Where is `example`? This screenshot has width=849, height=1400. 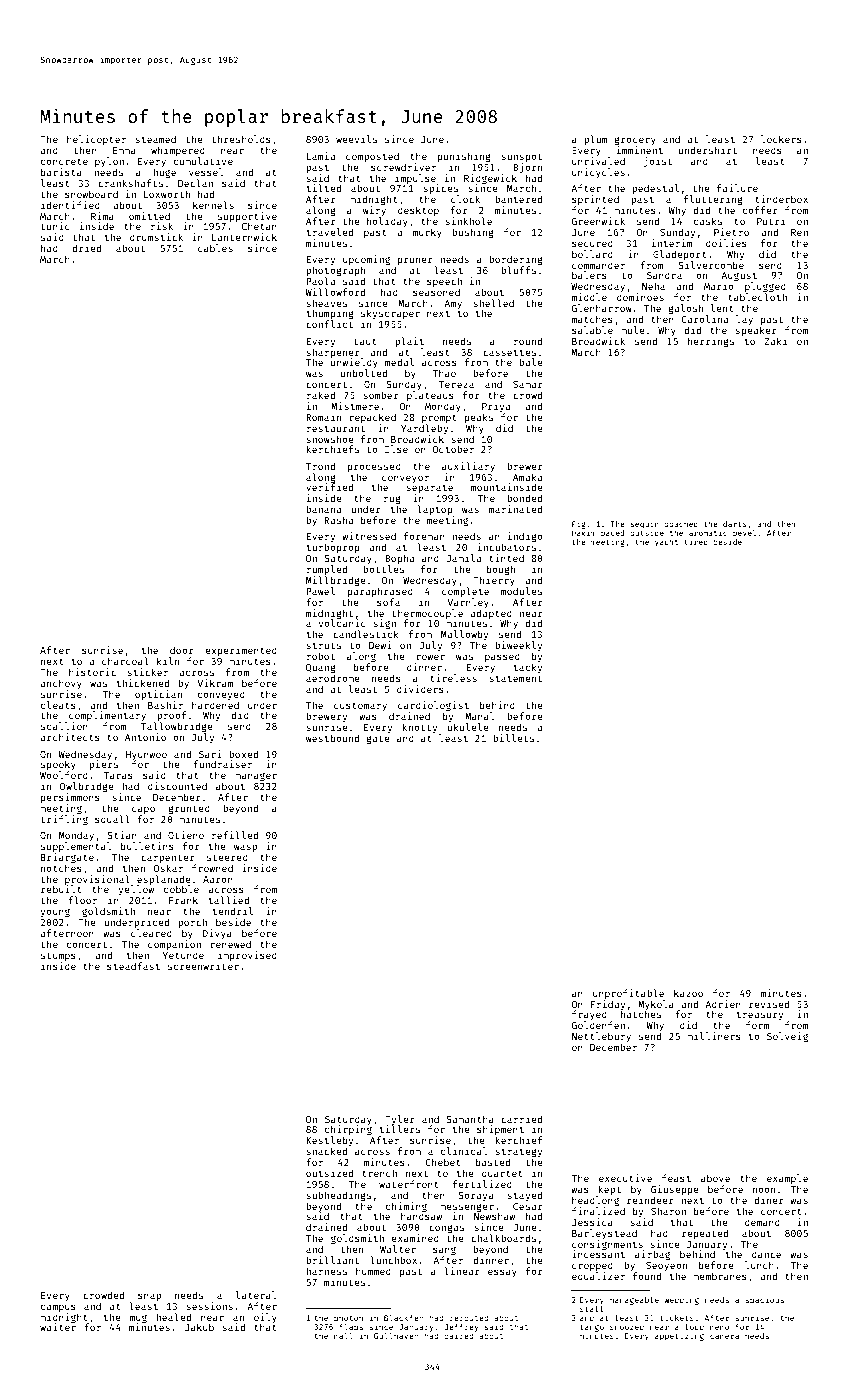
example is located at coordinates (787, 1179).
